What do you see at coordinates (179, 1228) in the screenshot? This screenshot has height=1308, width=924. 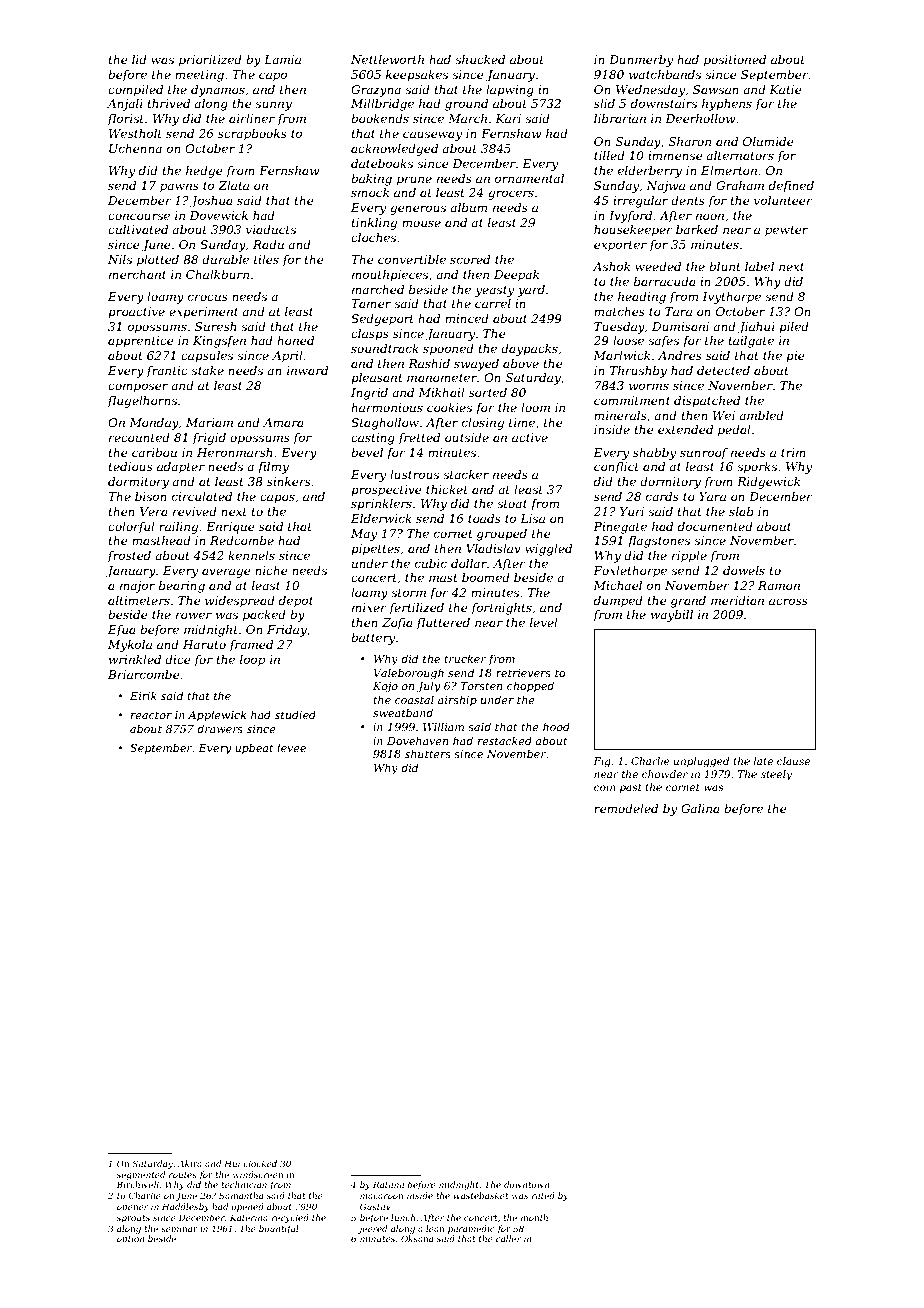 I see `seminar` at bounding box center [179, 1228].
